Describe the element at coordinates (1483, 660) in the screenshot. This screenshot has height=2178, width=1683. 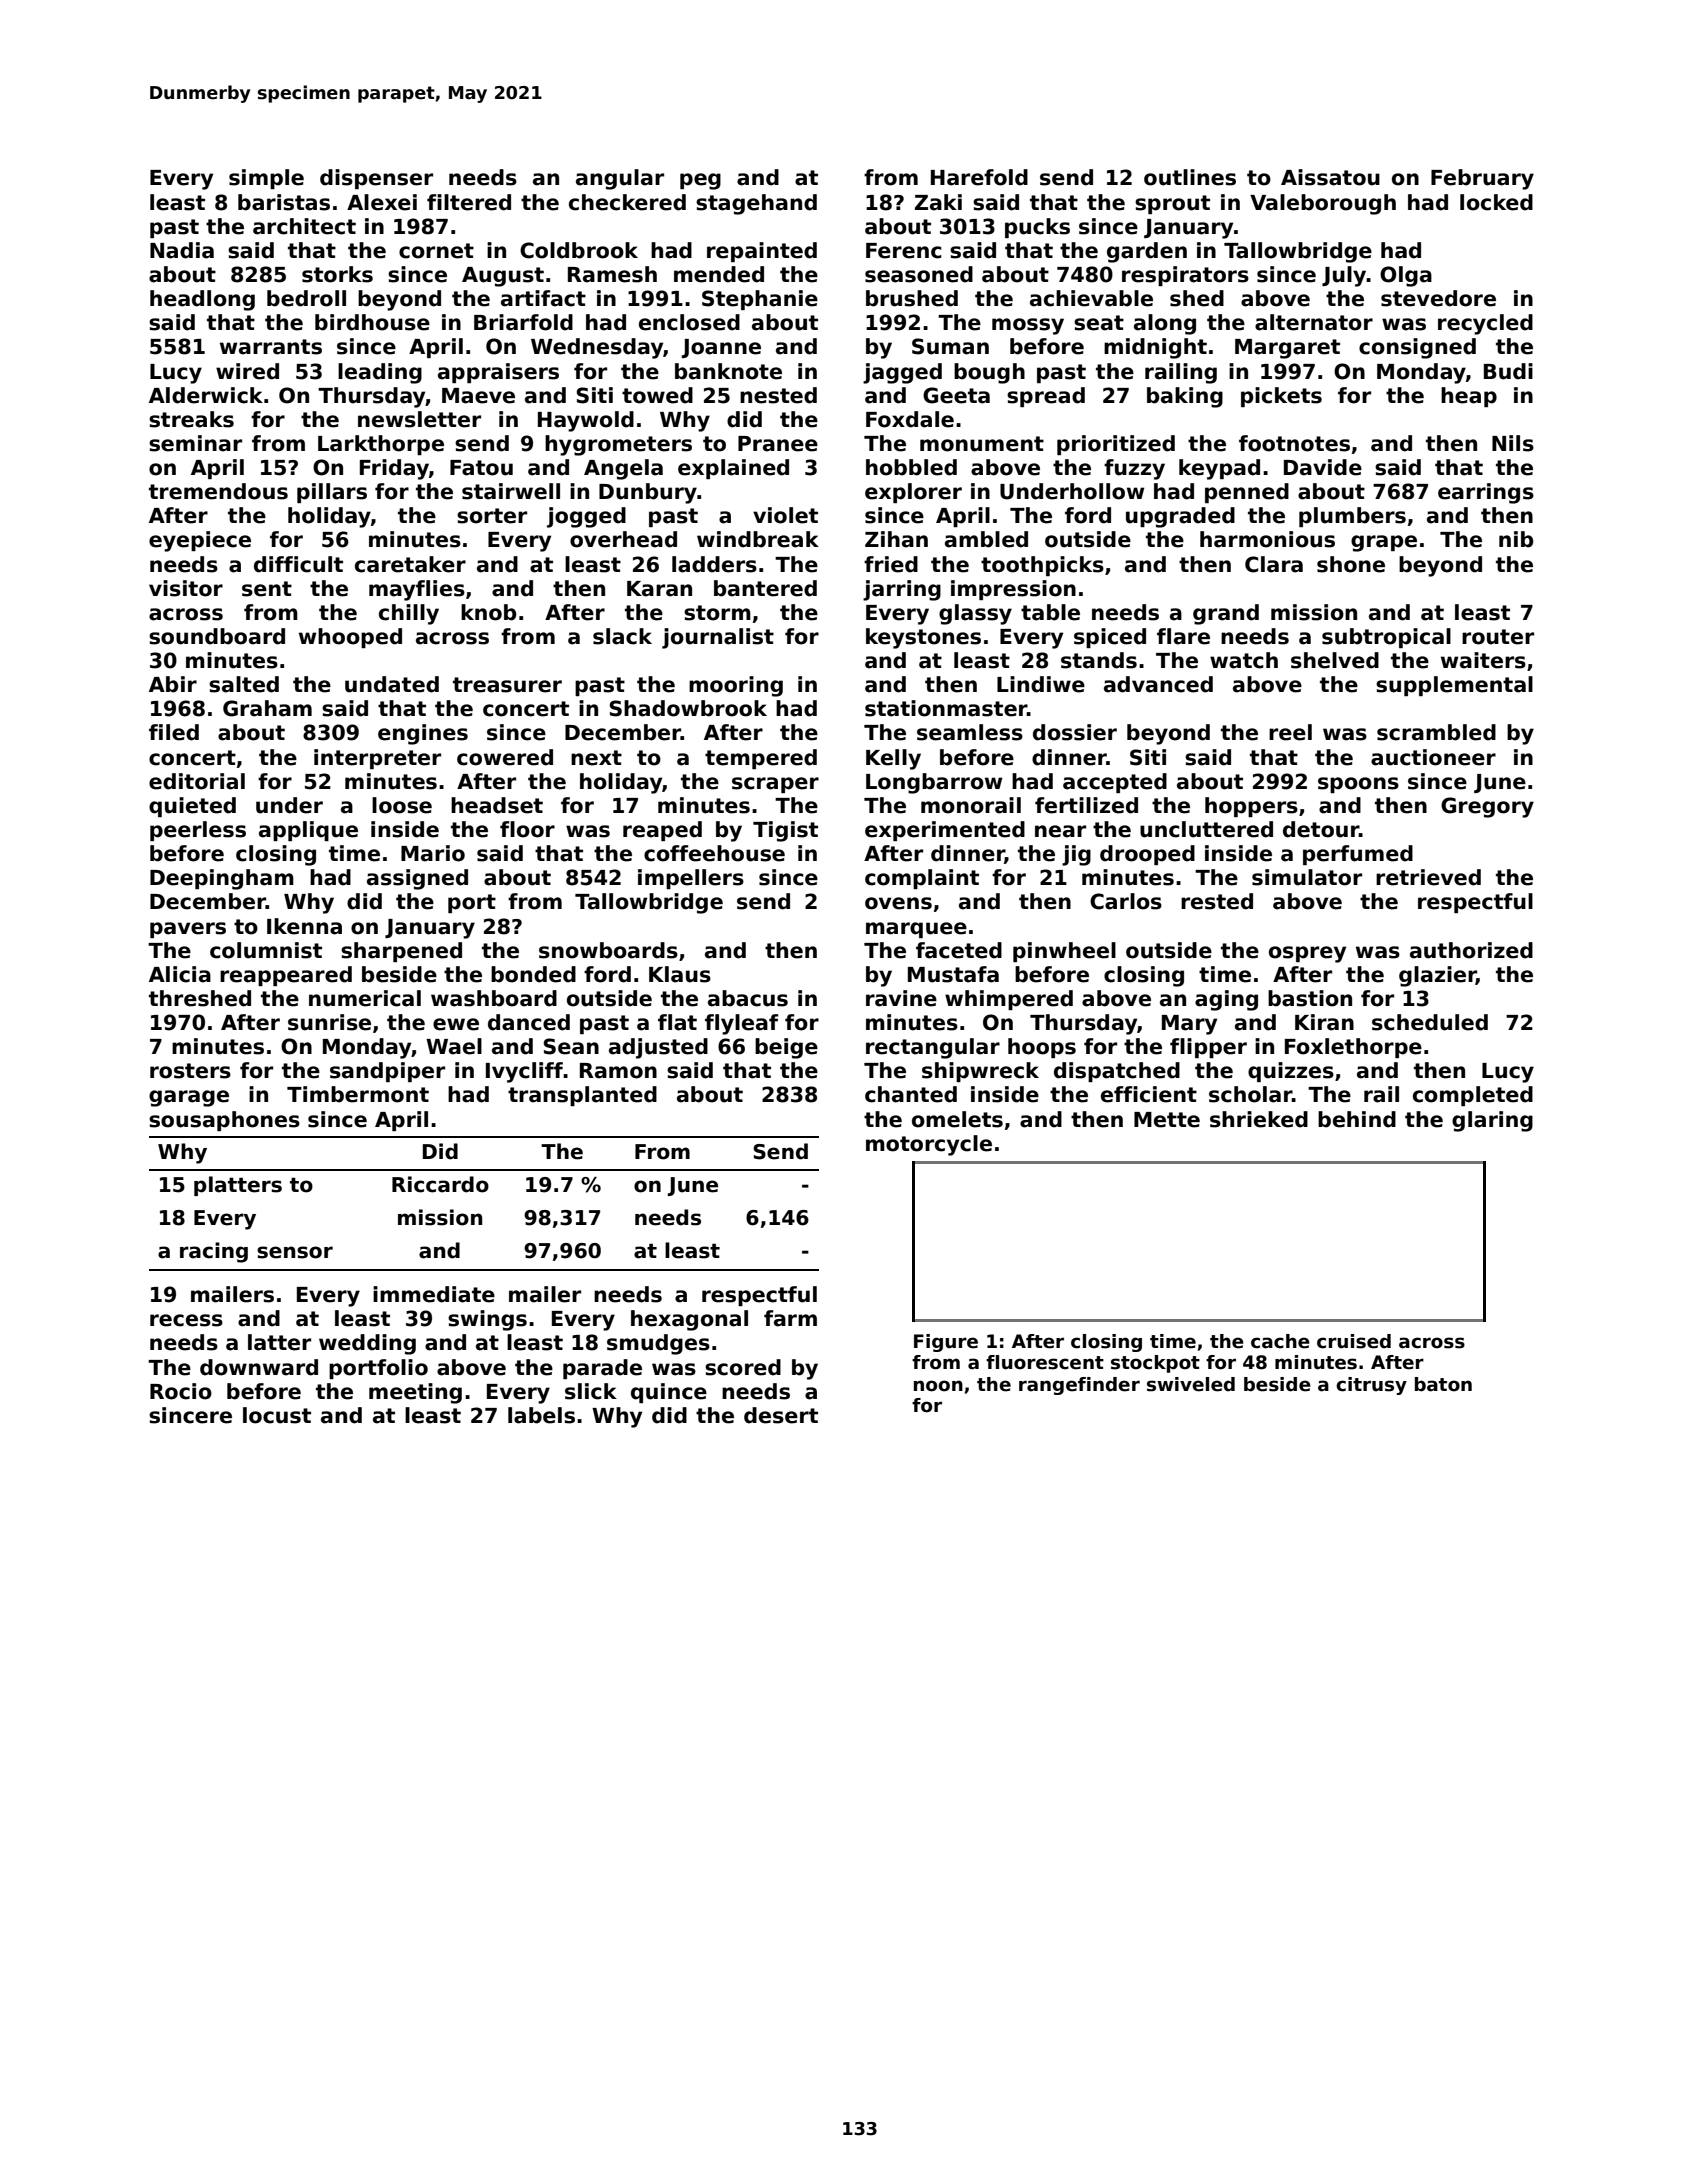
I see `waiters` at that location.
